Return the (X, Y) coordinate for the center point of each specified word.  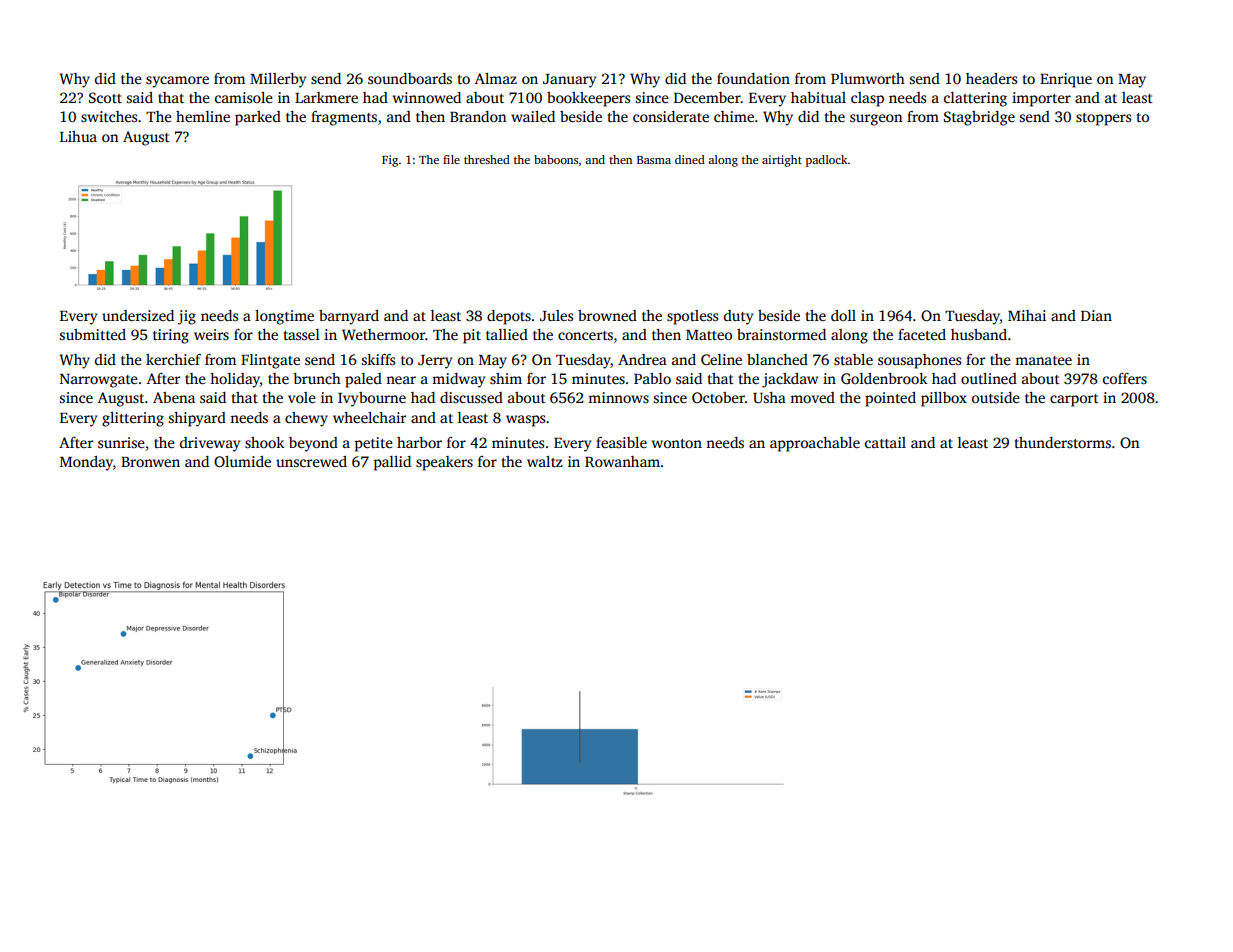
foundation (753, 78)
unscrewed (311, 461)
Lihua (78, 136)
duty (738, 317)
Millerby (278, 80)
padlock (827, 161)
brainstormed (781, 334)
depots (509, 317)
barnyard (349, 317)
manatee (1043, 360)
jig (187, 317)
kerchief (173, 359)
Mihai (1027, 315)
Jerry (435, 362)
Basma (654, 160)
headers (991, 78)
